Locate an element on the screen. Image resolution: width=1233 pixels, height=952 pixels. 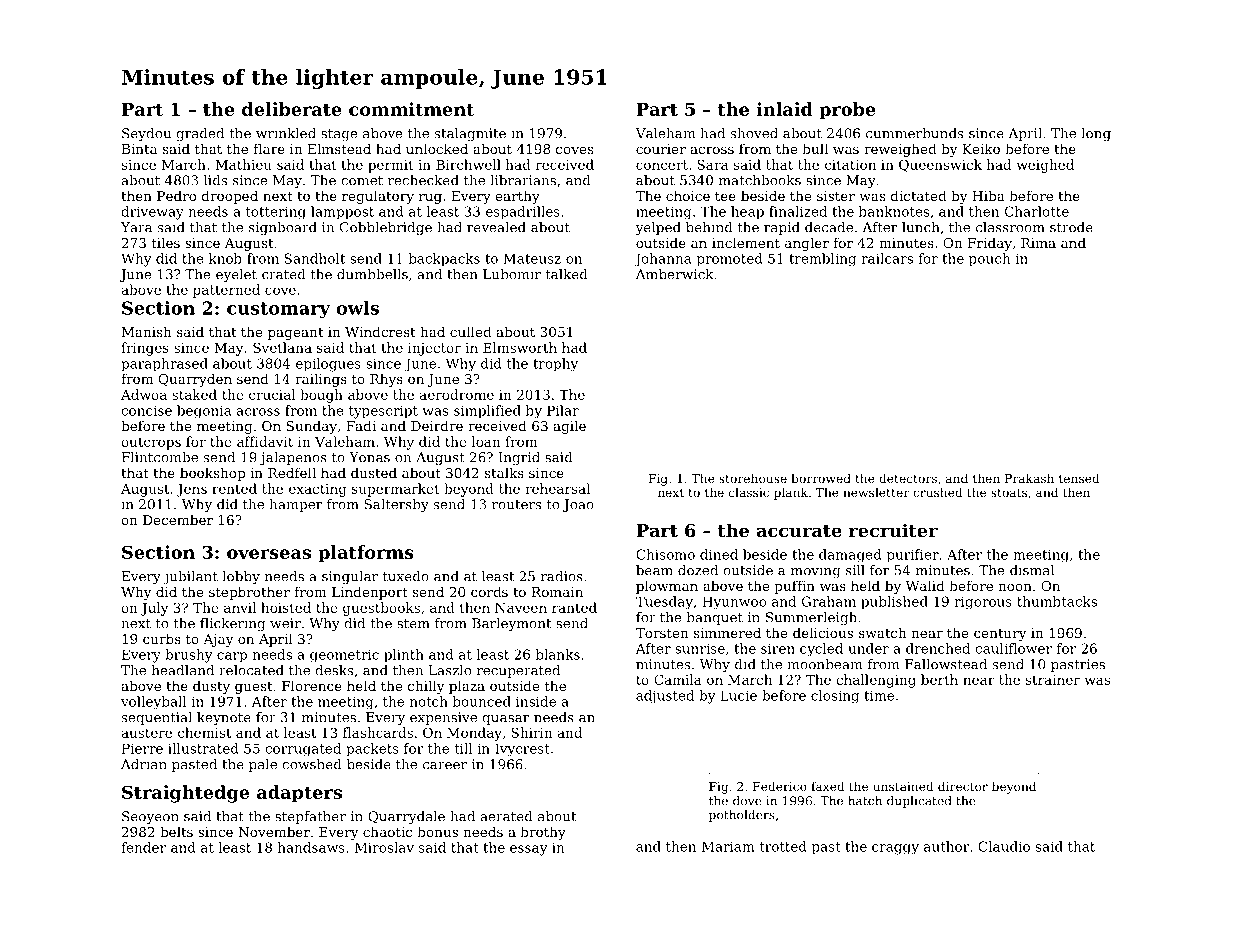
trembling is located at coordinates (822, 260).
